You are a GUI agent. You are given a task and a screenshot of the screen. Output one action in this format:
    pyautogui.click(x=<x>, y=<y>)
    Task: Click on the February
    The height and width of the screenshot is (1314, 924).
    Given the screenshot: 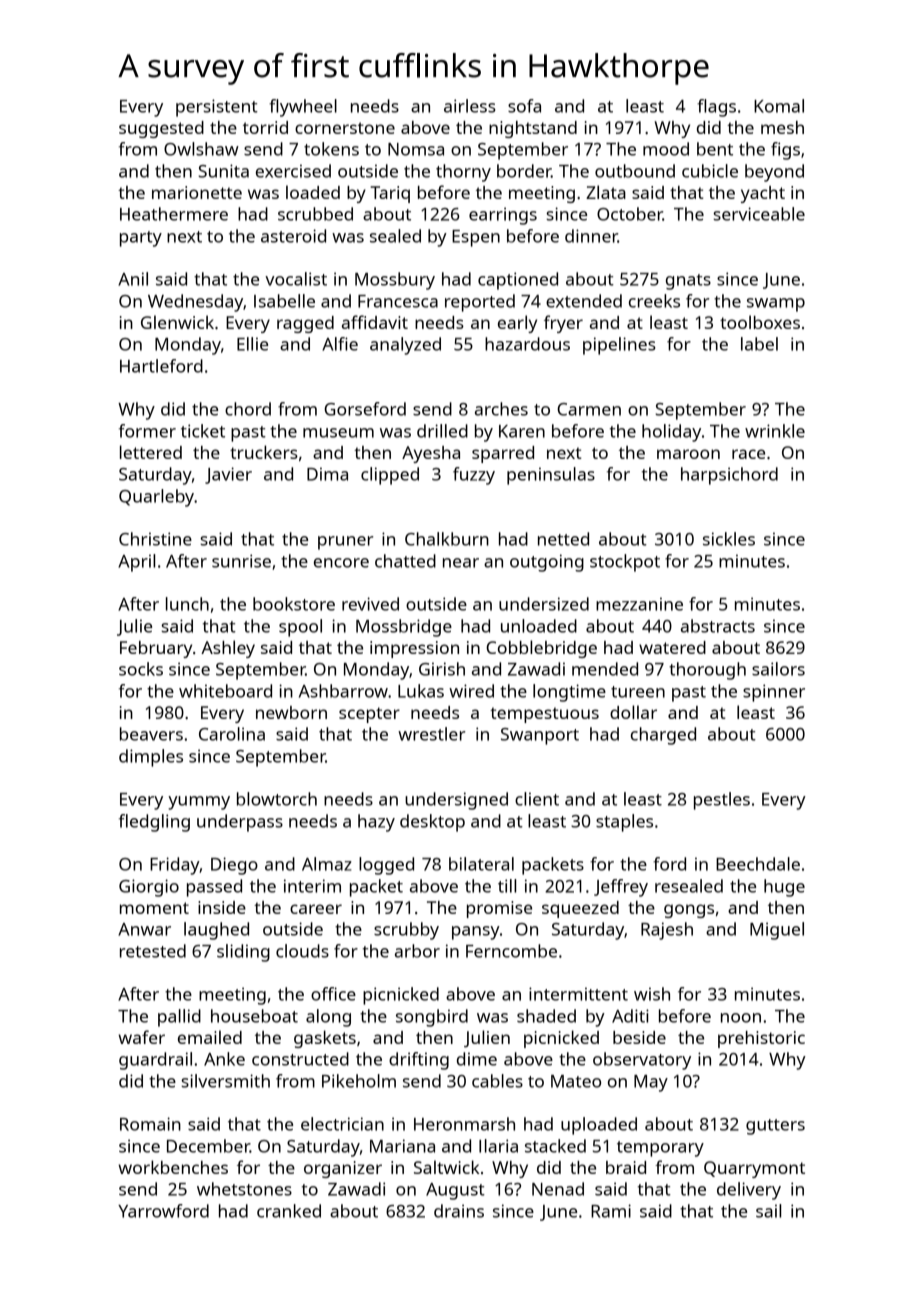 What is the action you would take?
    pyautogui.click(x=156, y=649)
